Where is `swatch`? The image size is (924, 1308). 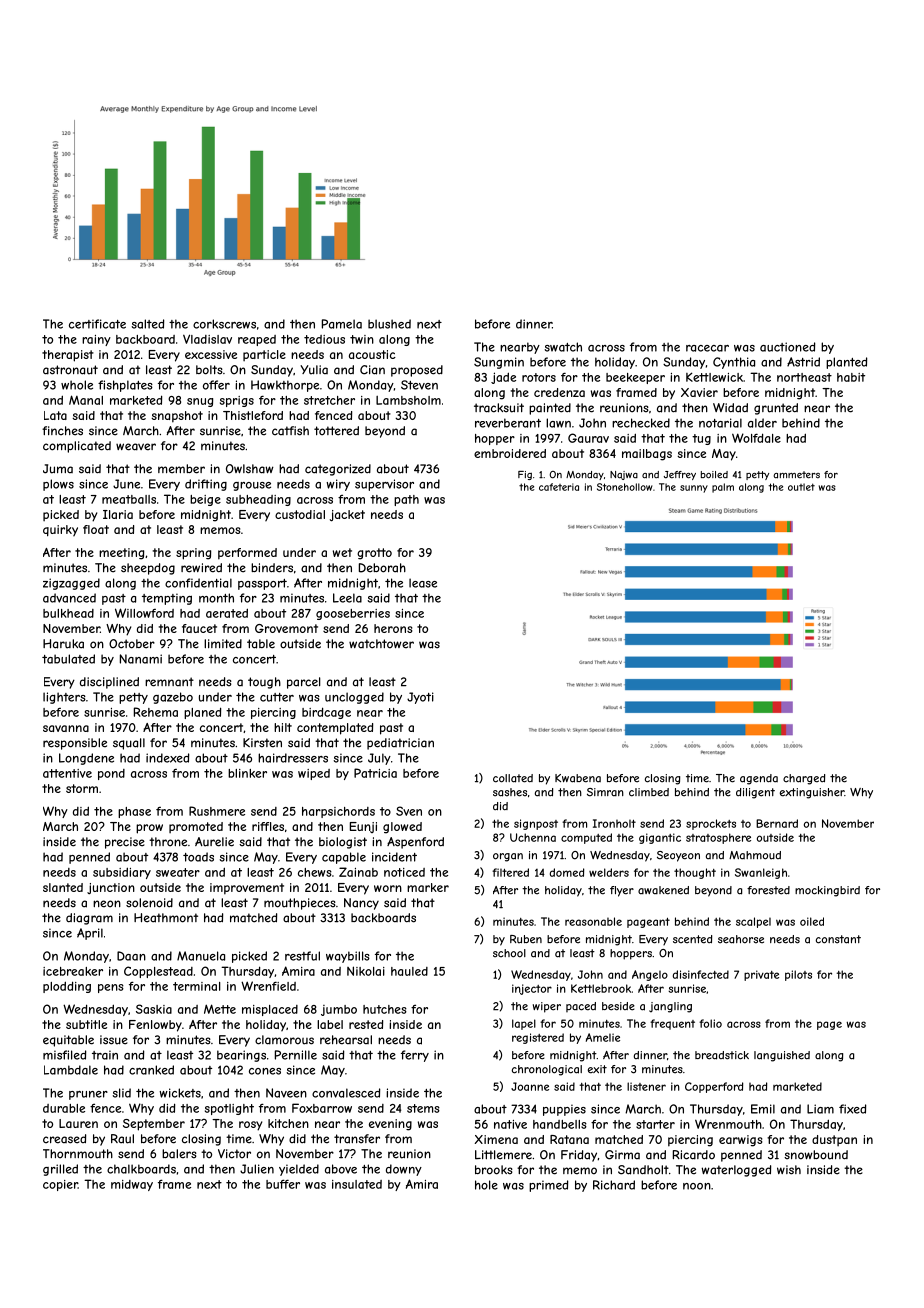
swatch is located at coordinates (563, 347).
